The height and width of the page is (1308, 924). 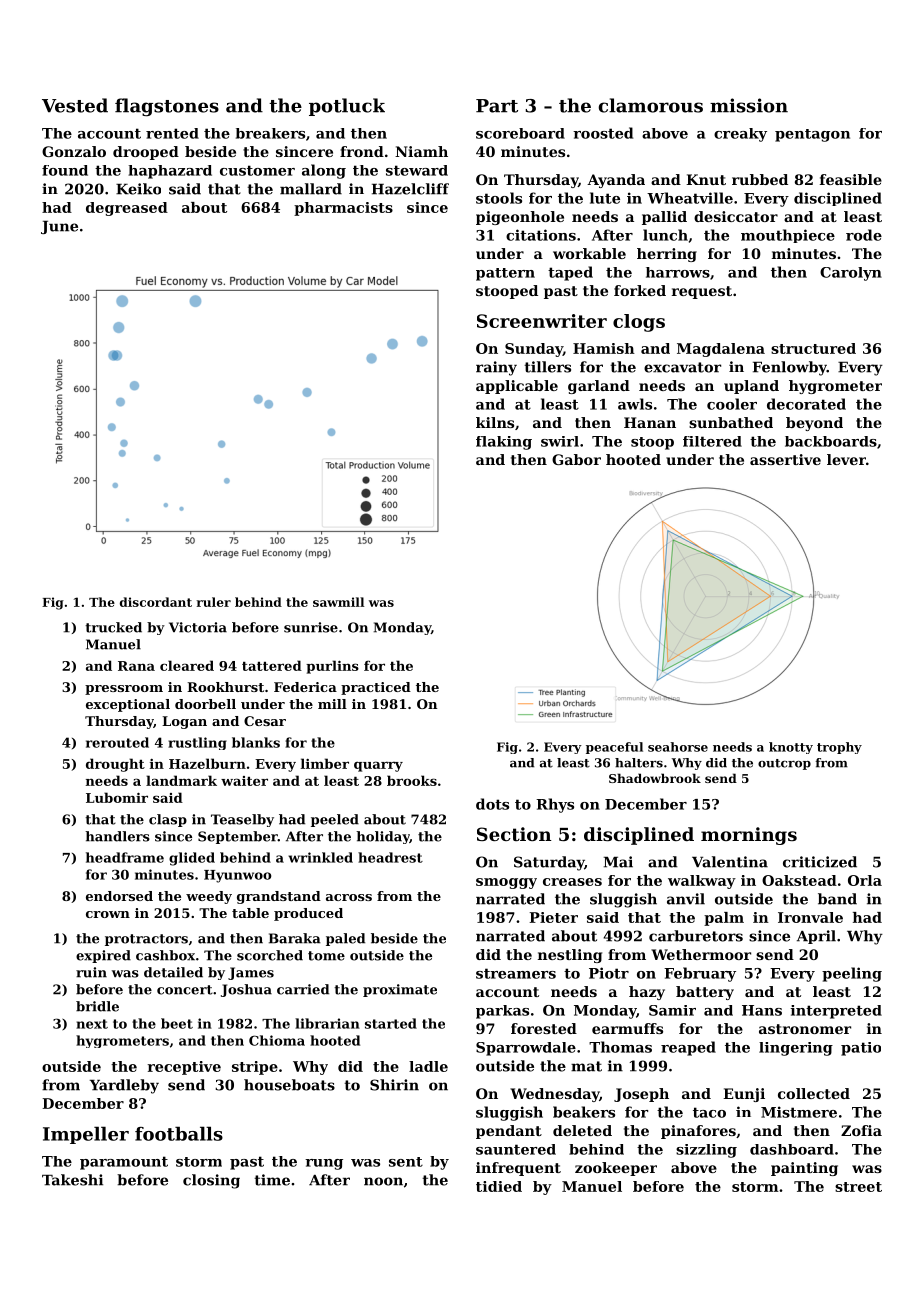 I want to click on headrest, so click(x=390, y=857).
